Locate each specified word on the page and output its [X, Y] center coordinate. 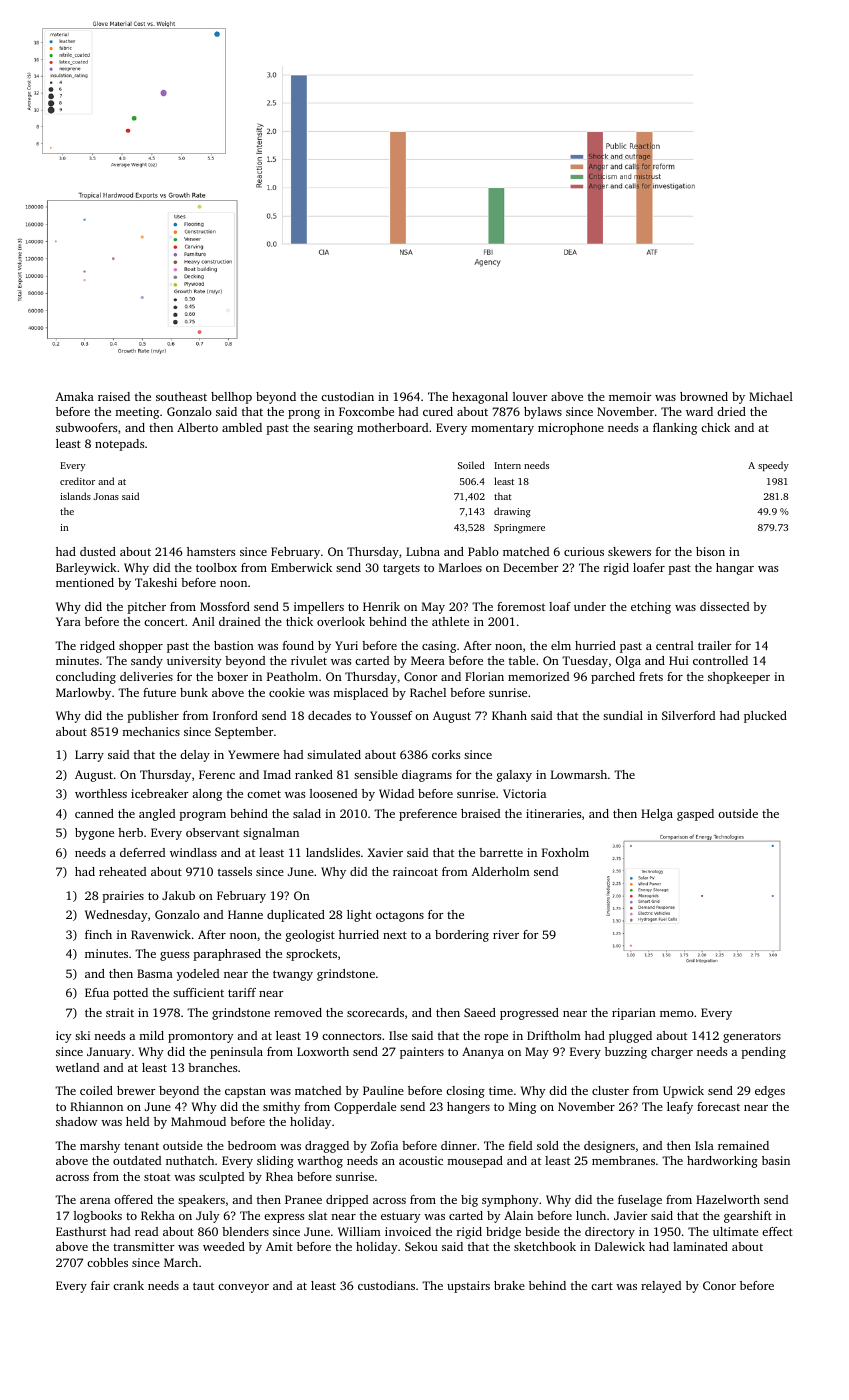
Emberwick [301, 567]
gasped [695, 815]
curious [584, 551]
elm [561, 645]
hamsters [211, 551]
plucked [765, 717]
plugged [630, 1037]
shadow [76, 1121]
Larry [89, 756]
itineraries [553, 813]
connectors [351, 1036]
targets [401, 569]
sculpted [221, 1178]
